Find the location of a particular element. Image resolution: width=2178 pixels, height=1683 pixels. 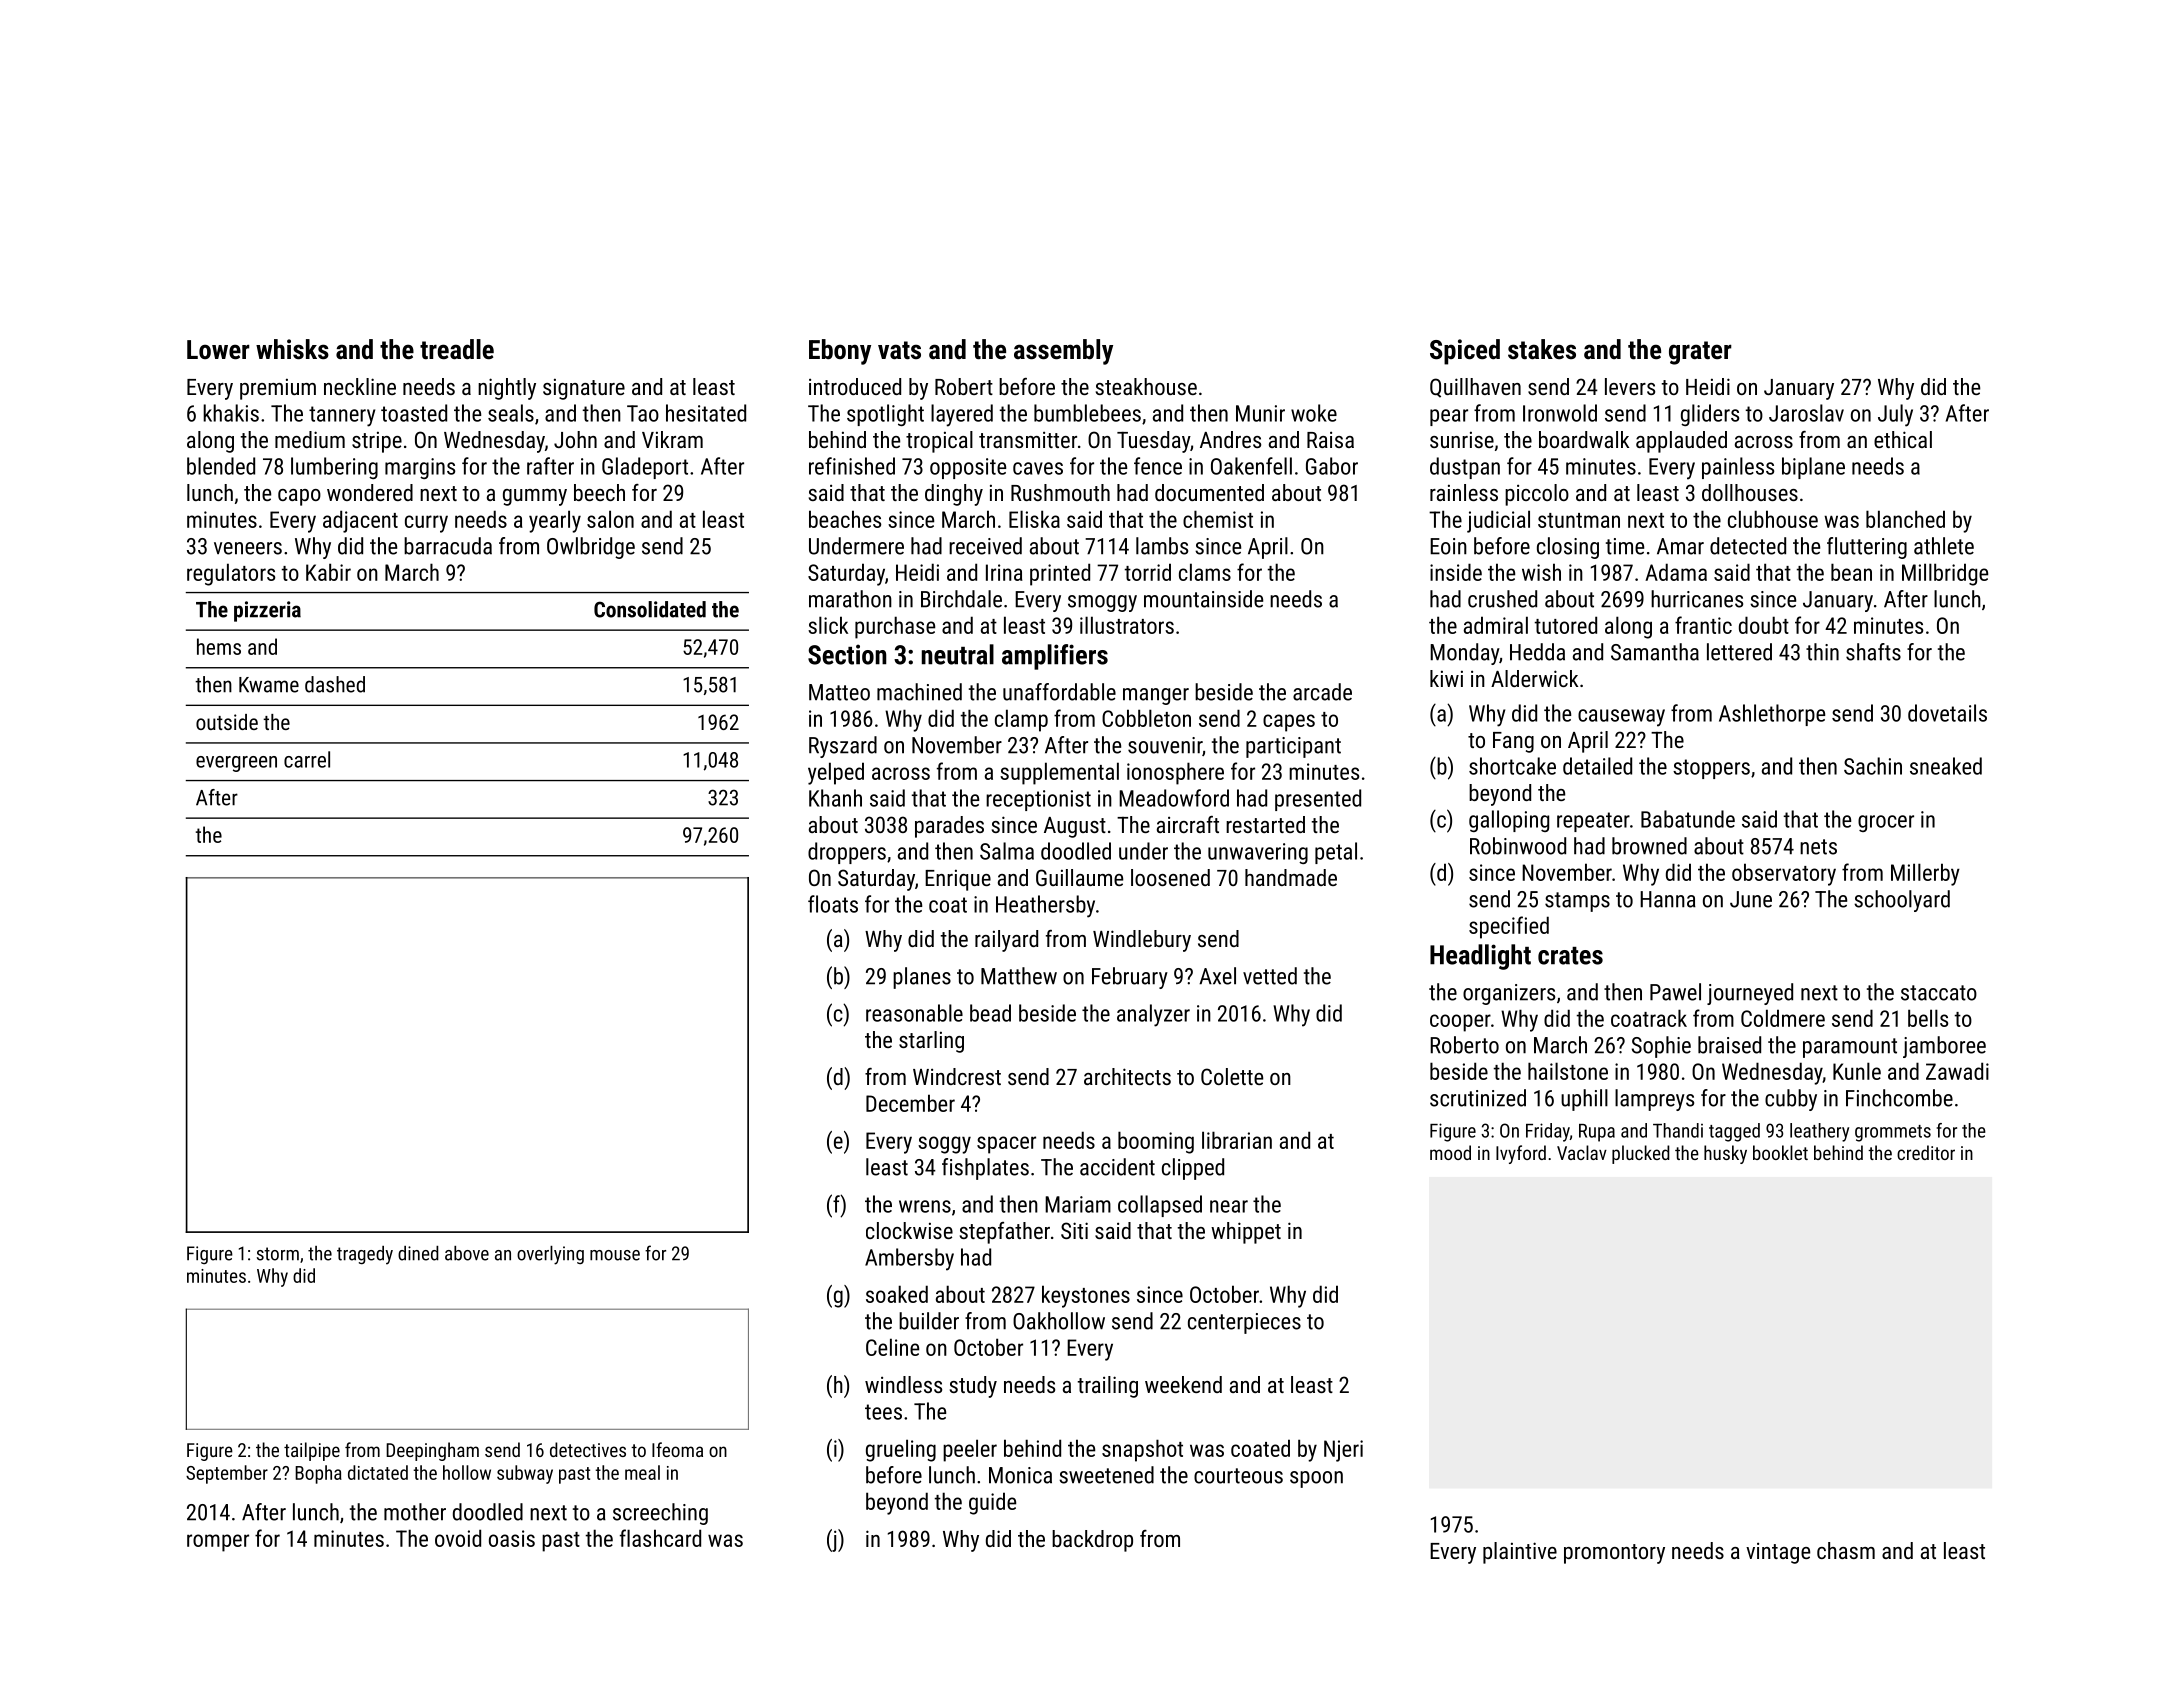

June is located at coordinates (1751, 899).
